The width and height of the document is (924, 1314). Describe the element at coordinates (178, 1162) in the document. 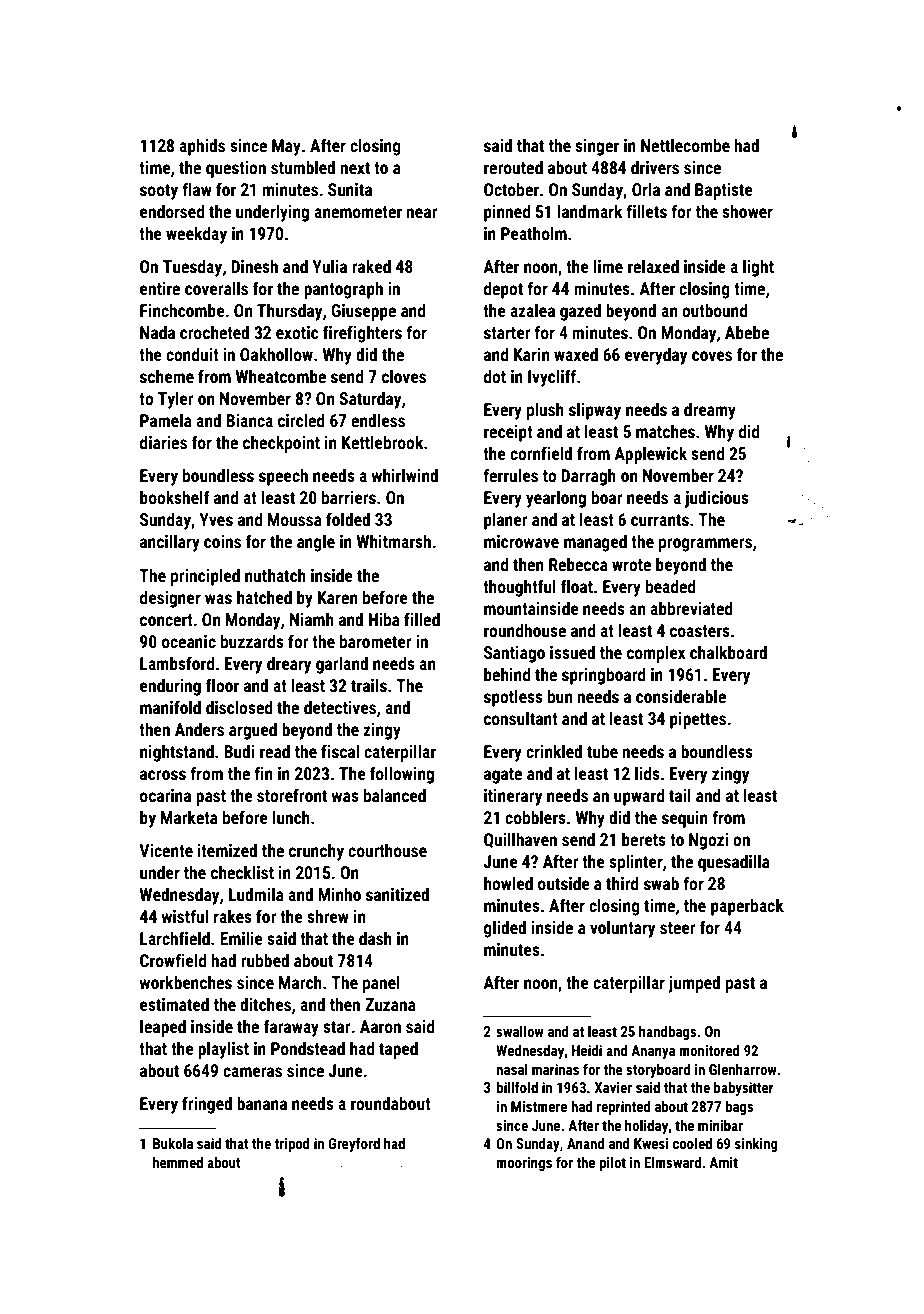

I see `hemmed` at that location.
